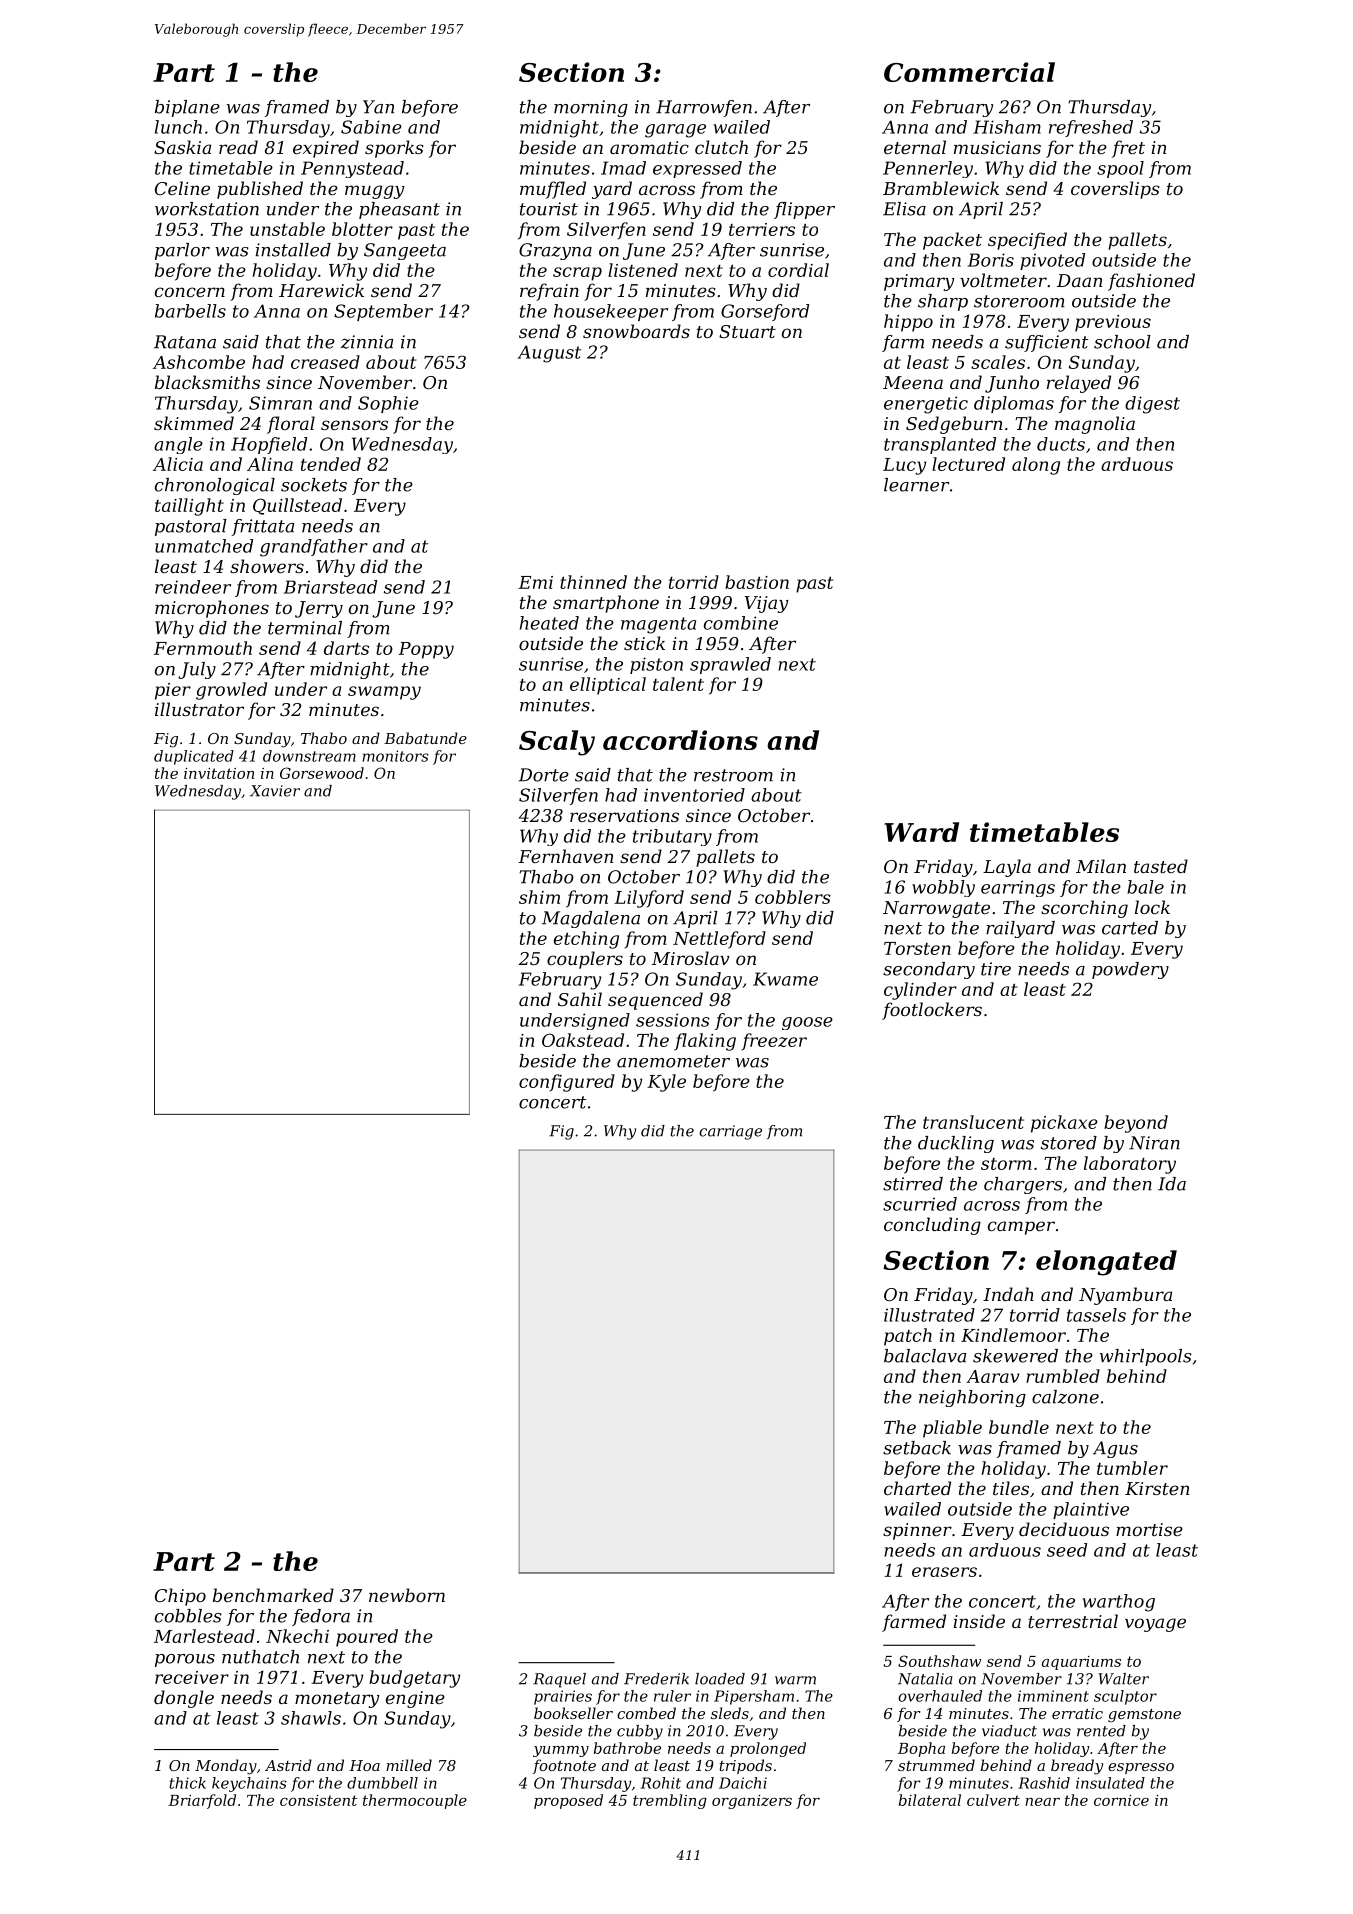  What do you see at coordinates (415, 1699) in the screenshot?
I see `engine` at bounding box center [415, 1699].
